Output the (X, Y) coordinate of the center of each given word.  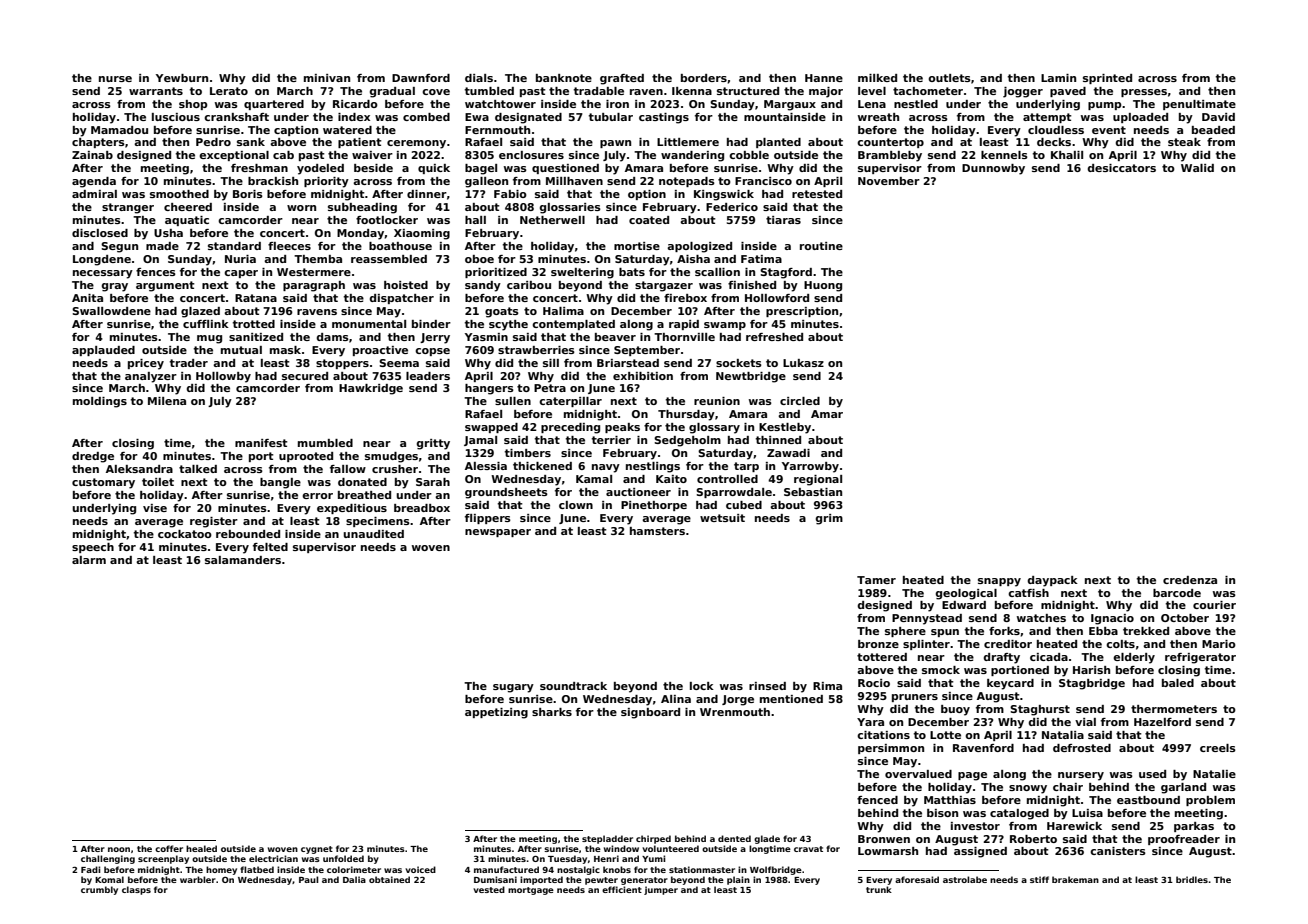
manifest (261, 443)
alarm (89, 560)
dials (479, 78)
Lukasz (803, 363)
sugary (513, 688)
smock (941, 670)
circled (800, 401)
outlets (949, 78)
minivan (327, 78)
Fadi (91, 869)
